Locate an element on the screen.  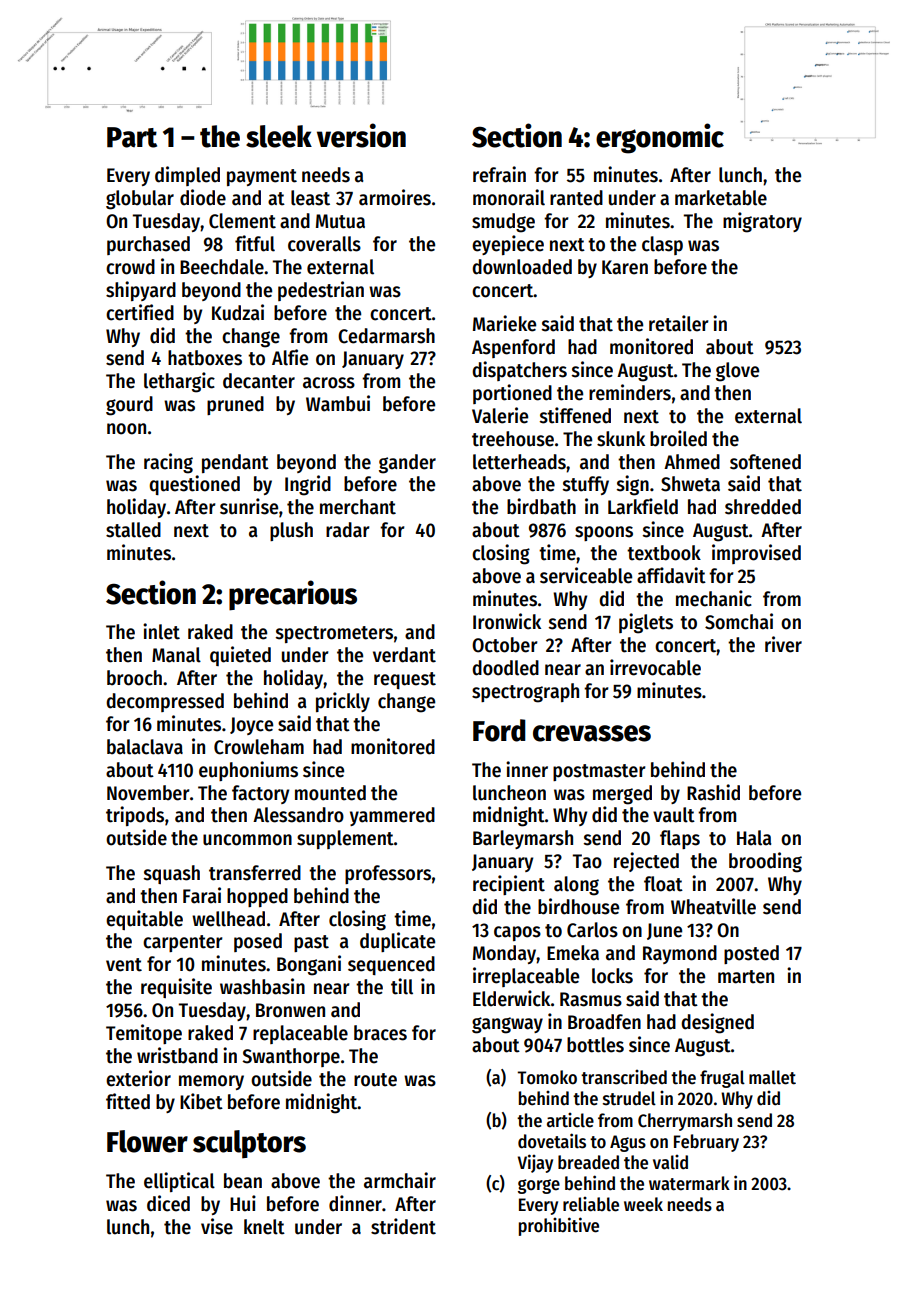
Kudzai is located at coordinates (238, 312).
